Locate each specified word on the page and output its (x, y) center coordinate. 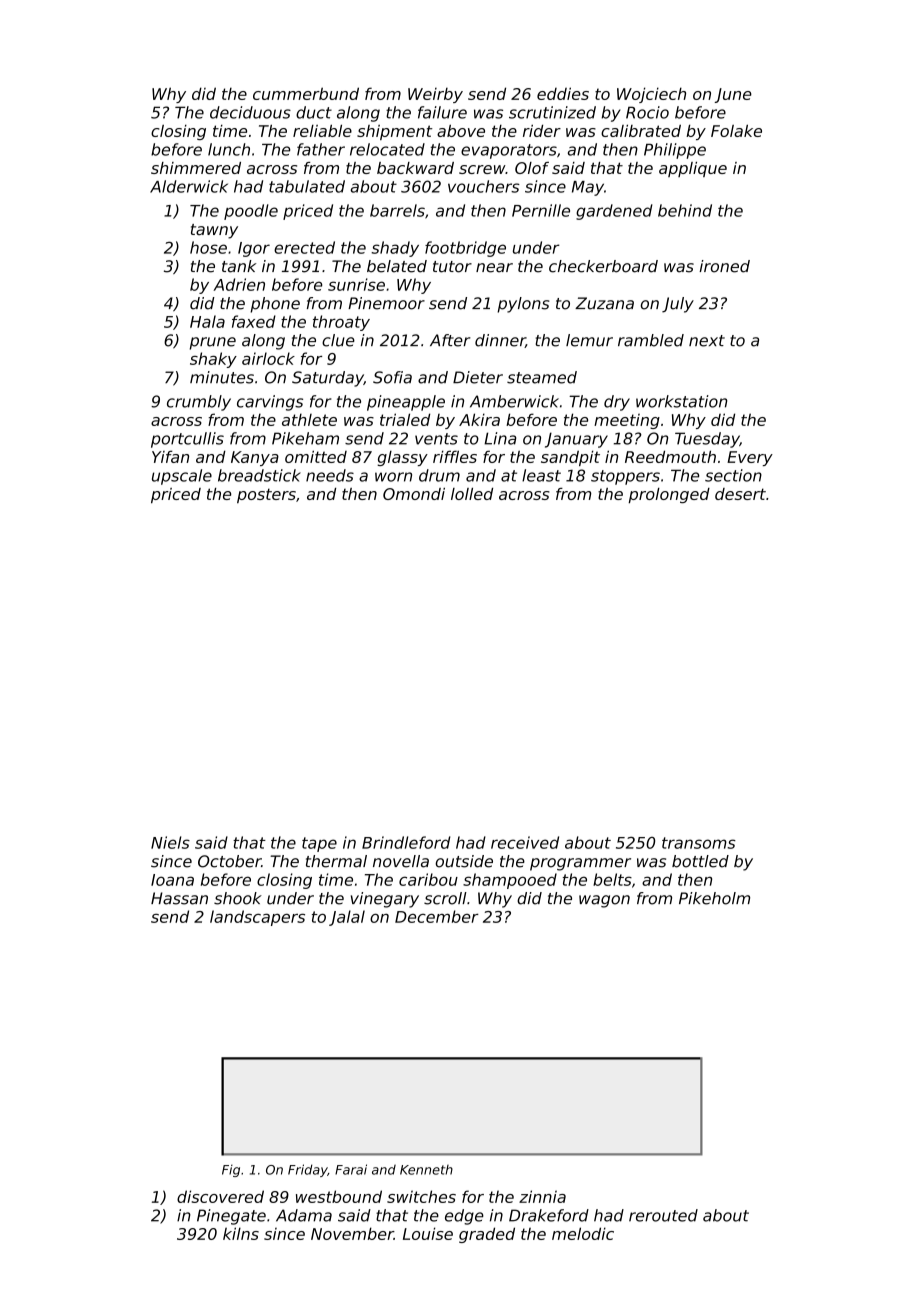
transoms (699, 843)
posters (266, 495)
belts (612, 879)
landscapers (257, 918)
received (525, 842)
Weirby (435, 95)
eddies (563, 93)
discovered (220, 1196)
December (437, 916)
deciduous (250, 112)
